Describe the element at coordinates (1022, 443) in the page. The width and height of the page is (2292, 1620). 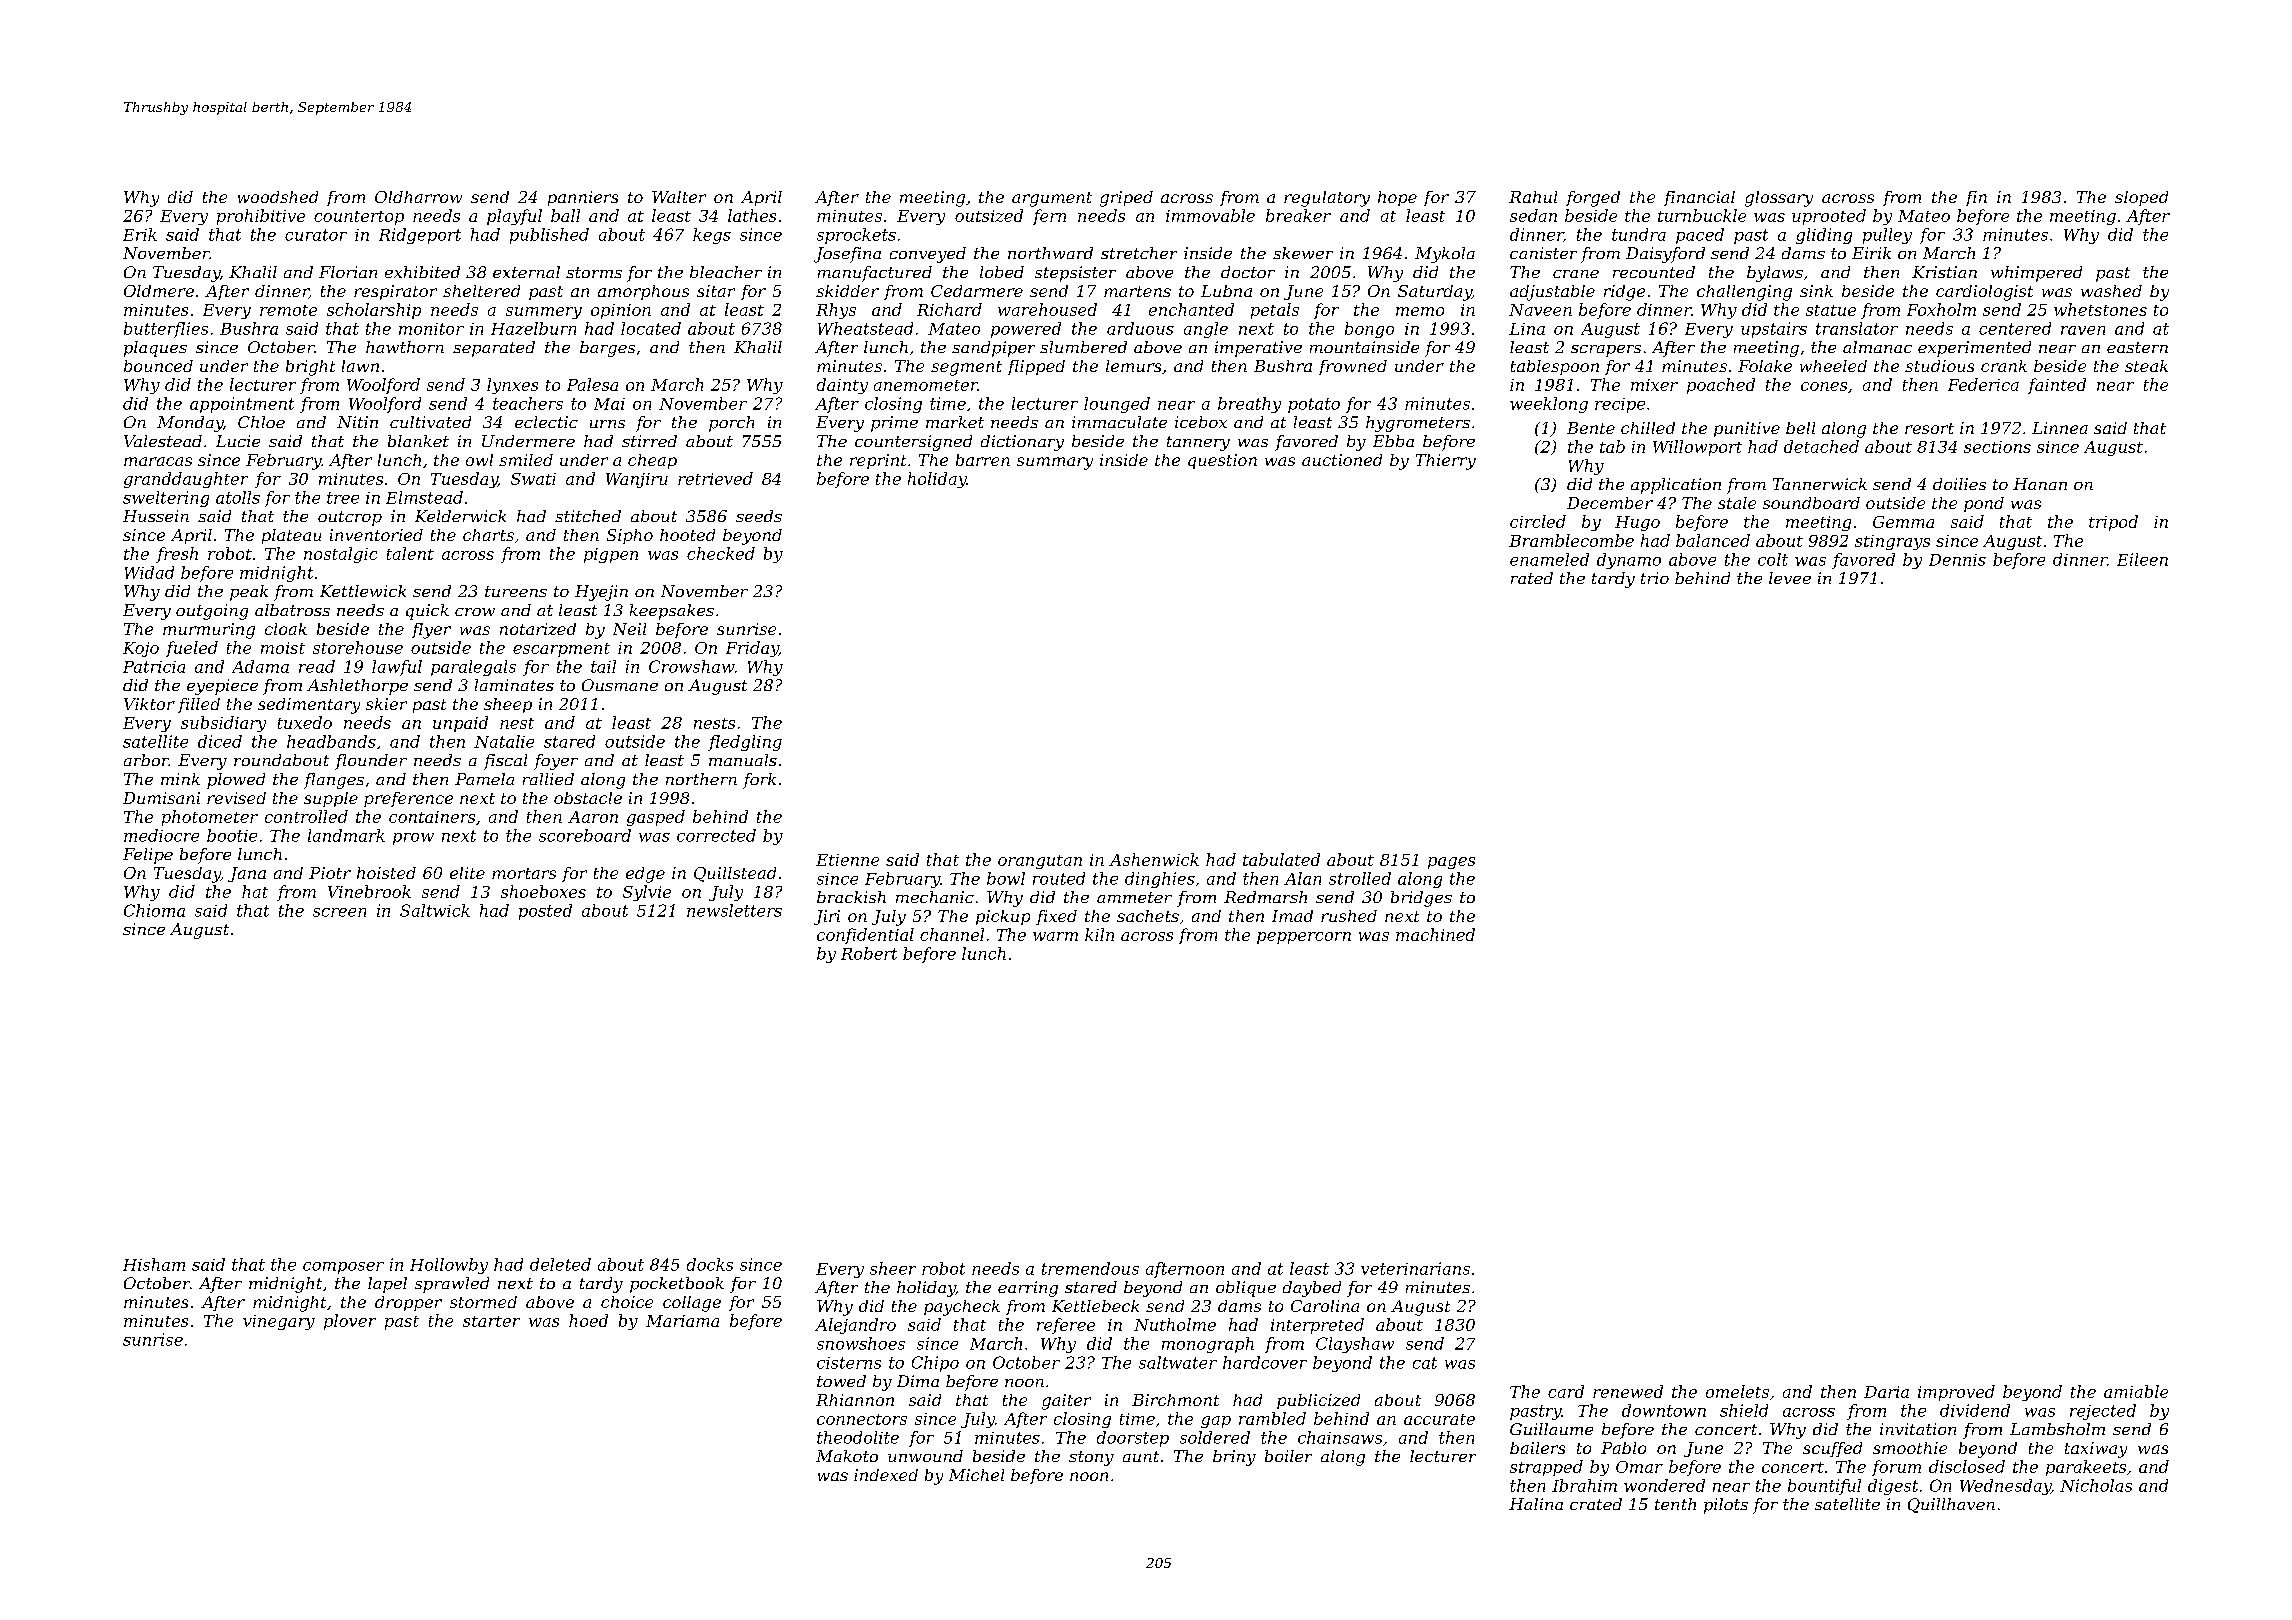
I see `dictionary` at that location.
